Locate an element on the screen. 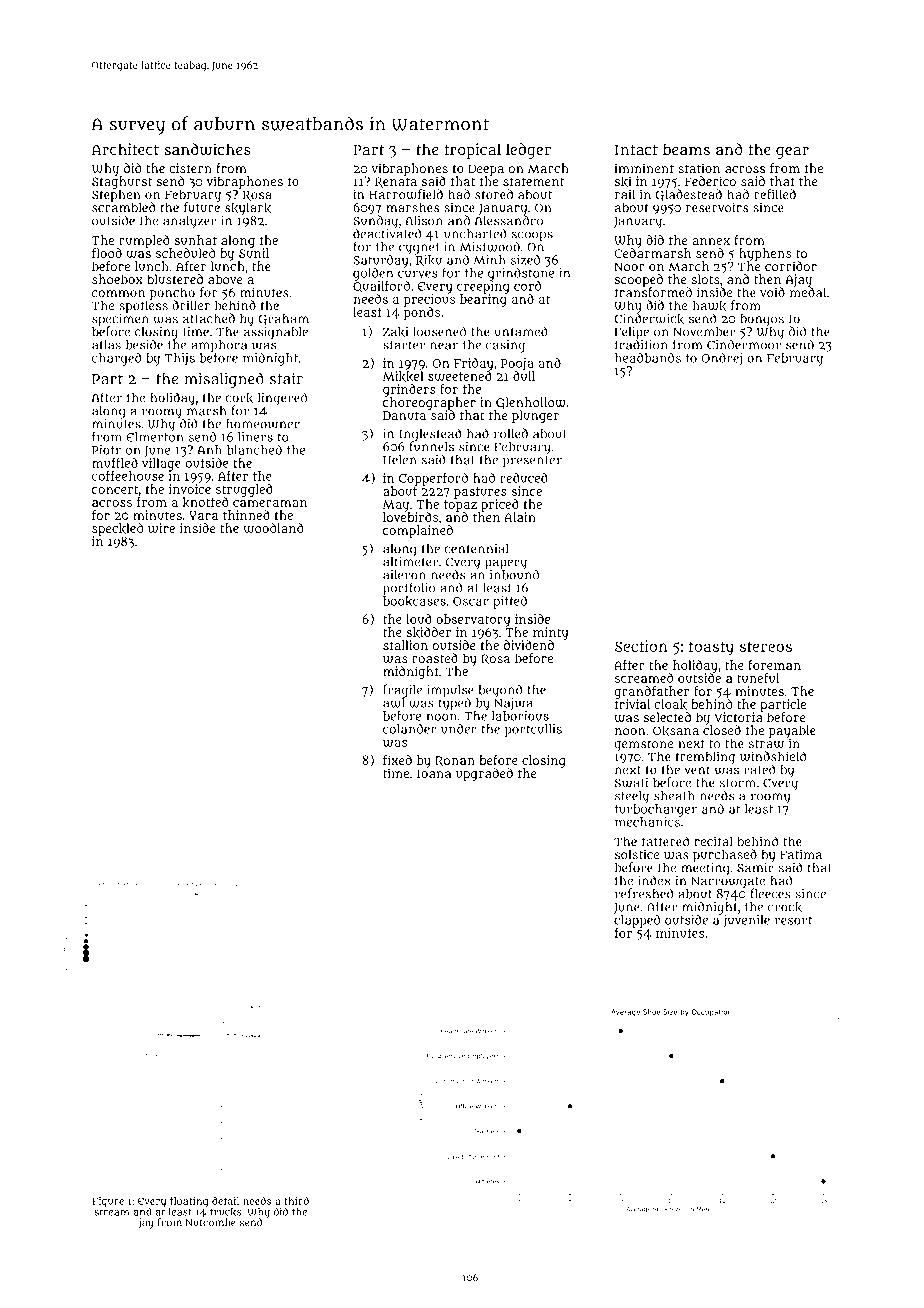 The height and width of the screenshot is (1308, 924). refilled is located at coordinates (775, 194).
